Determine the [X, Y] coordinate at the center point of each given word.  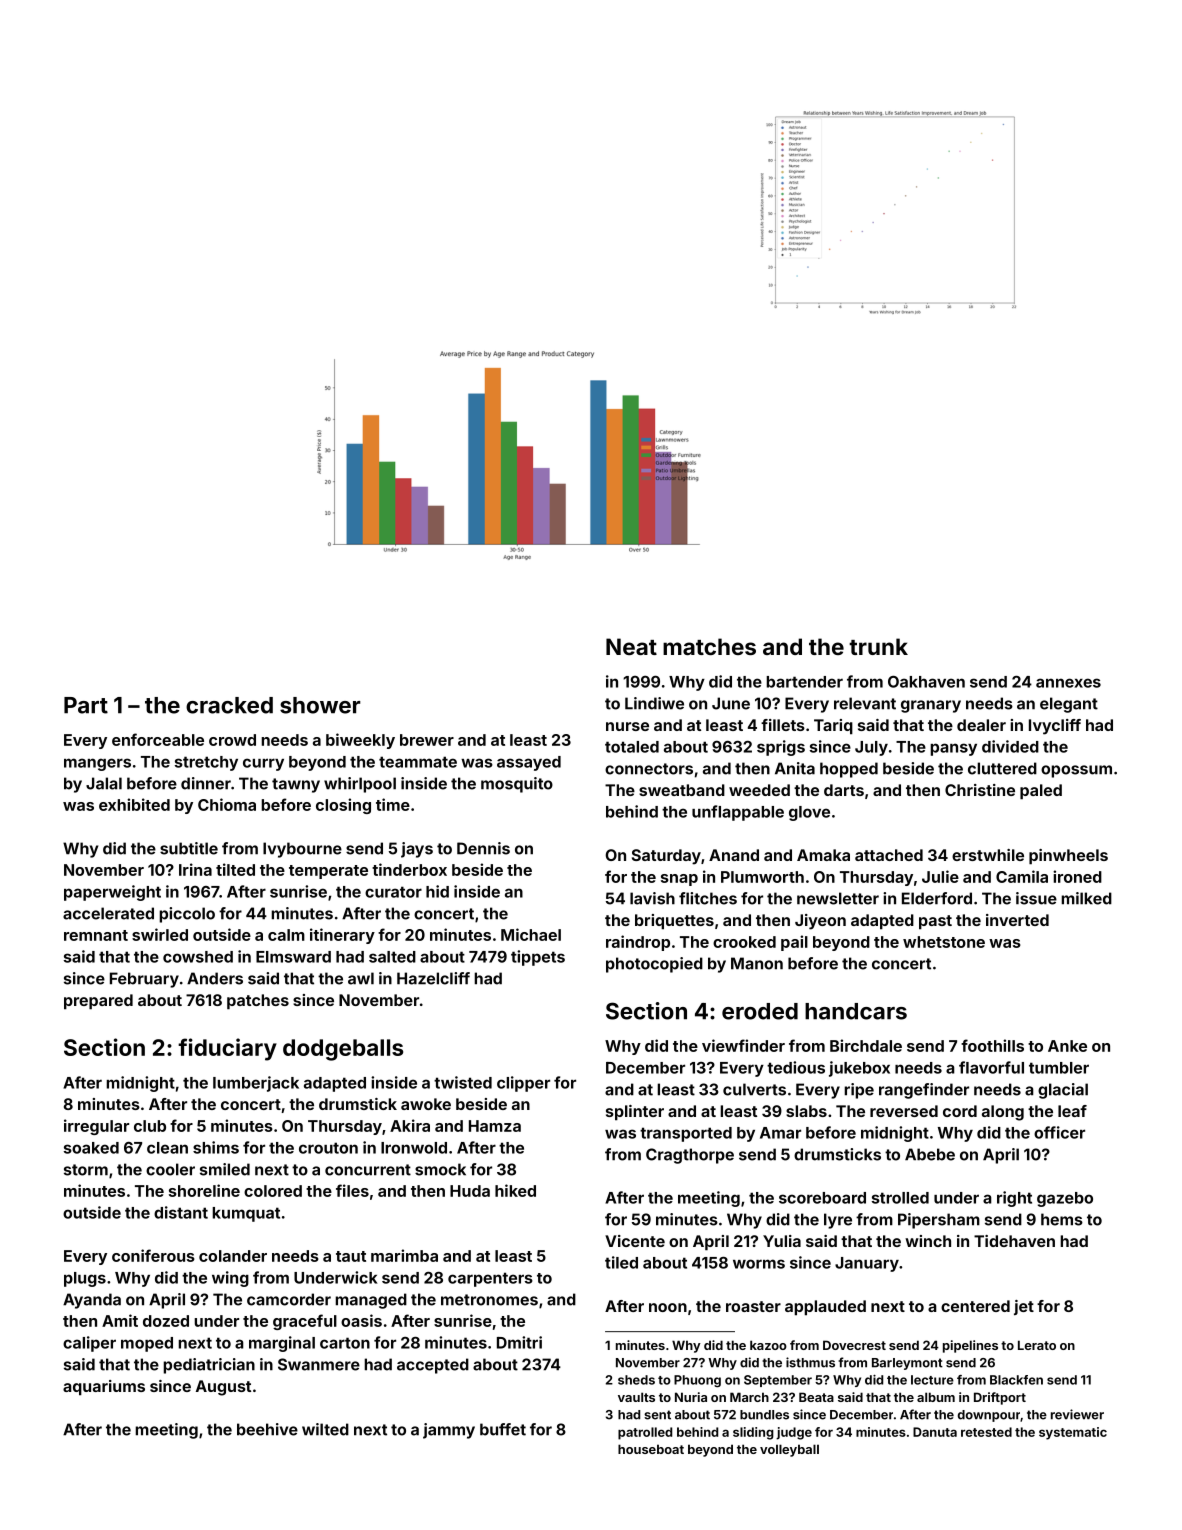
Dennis [483, 848]
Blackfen [1016, 1380]
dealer [981, 725]
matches [709, 646]
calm [286, 935]
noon [668, 1307]
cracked [229, 705]
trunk [878, 646]
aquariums [104, 1388]
